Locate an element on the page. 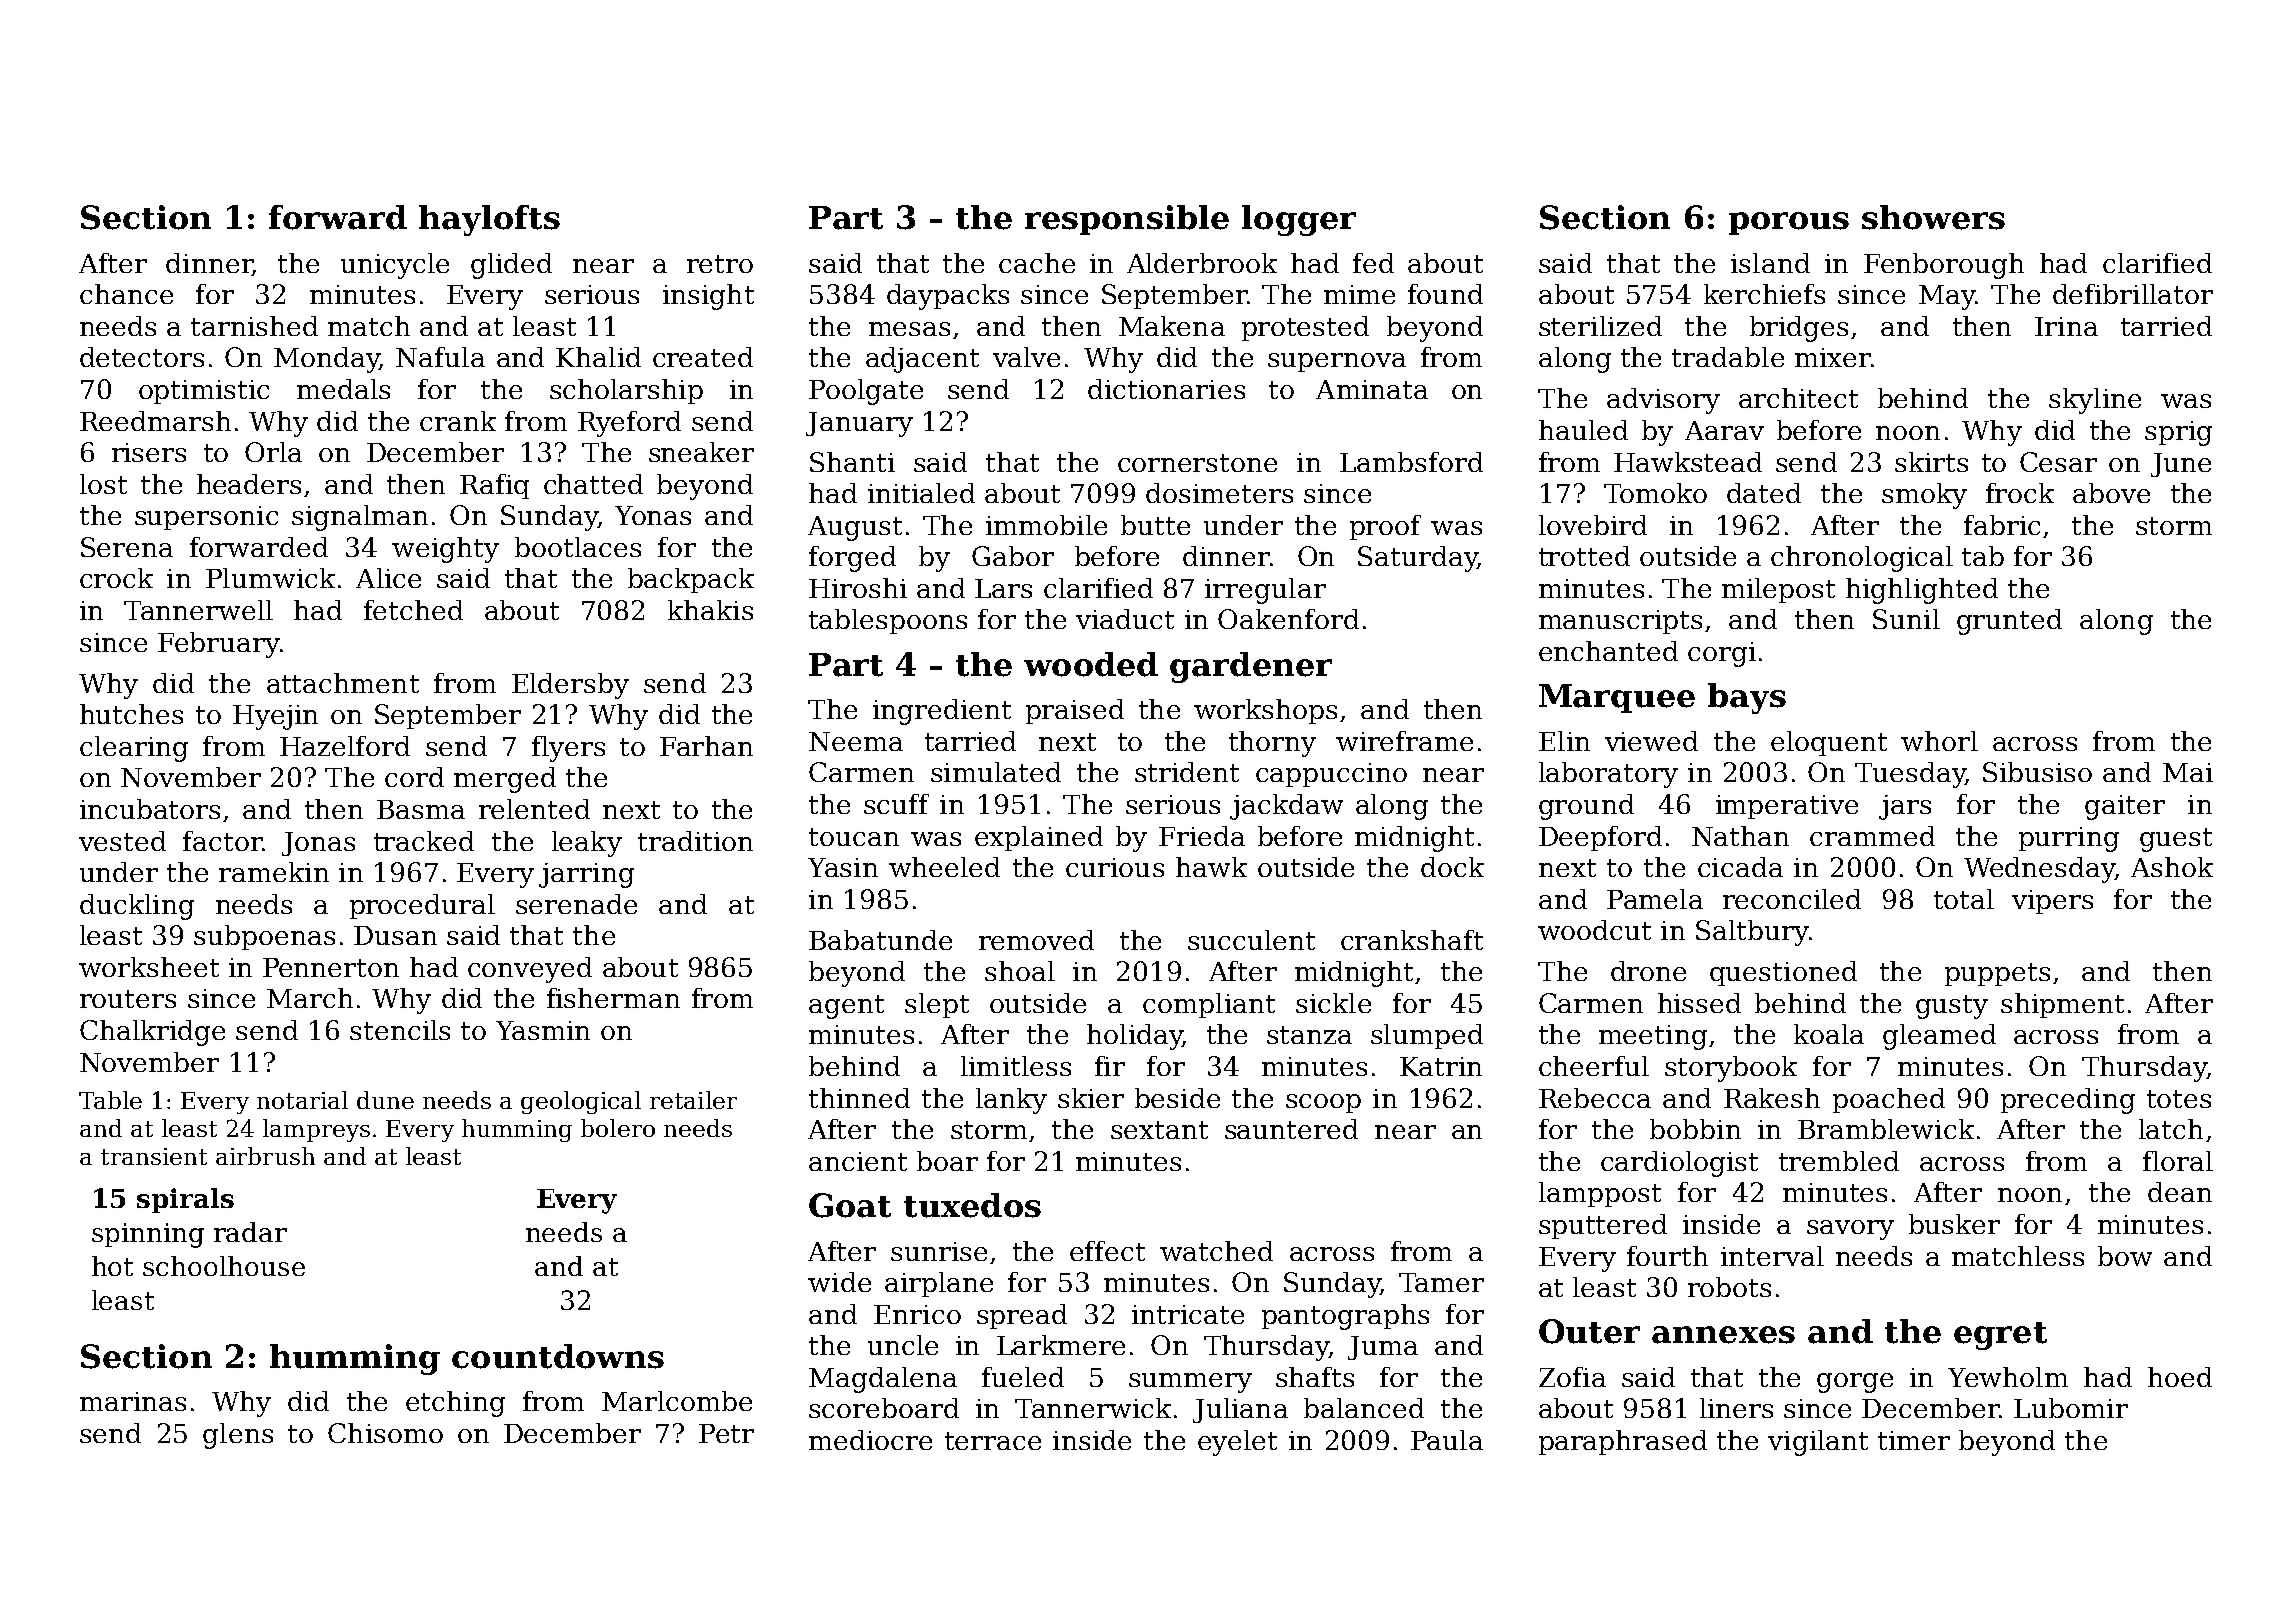 Image resolution: width=2292 pixels, height=1620 pixels. haylofts is located at coordinates (489, 220).
